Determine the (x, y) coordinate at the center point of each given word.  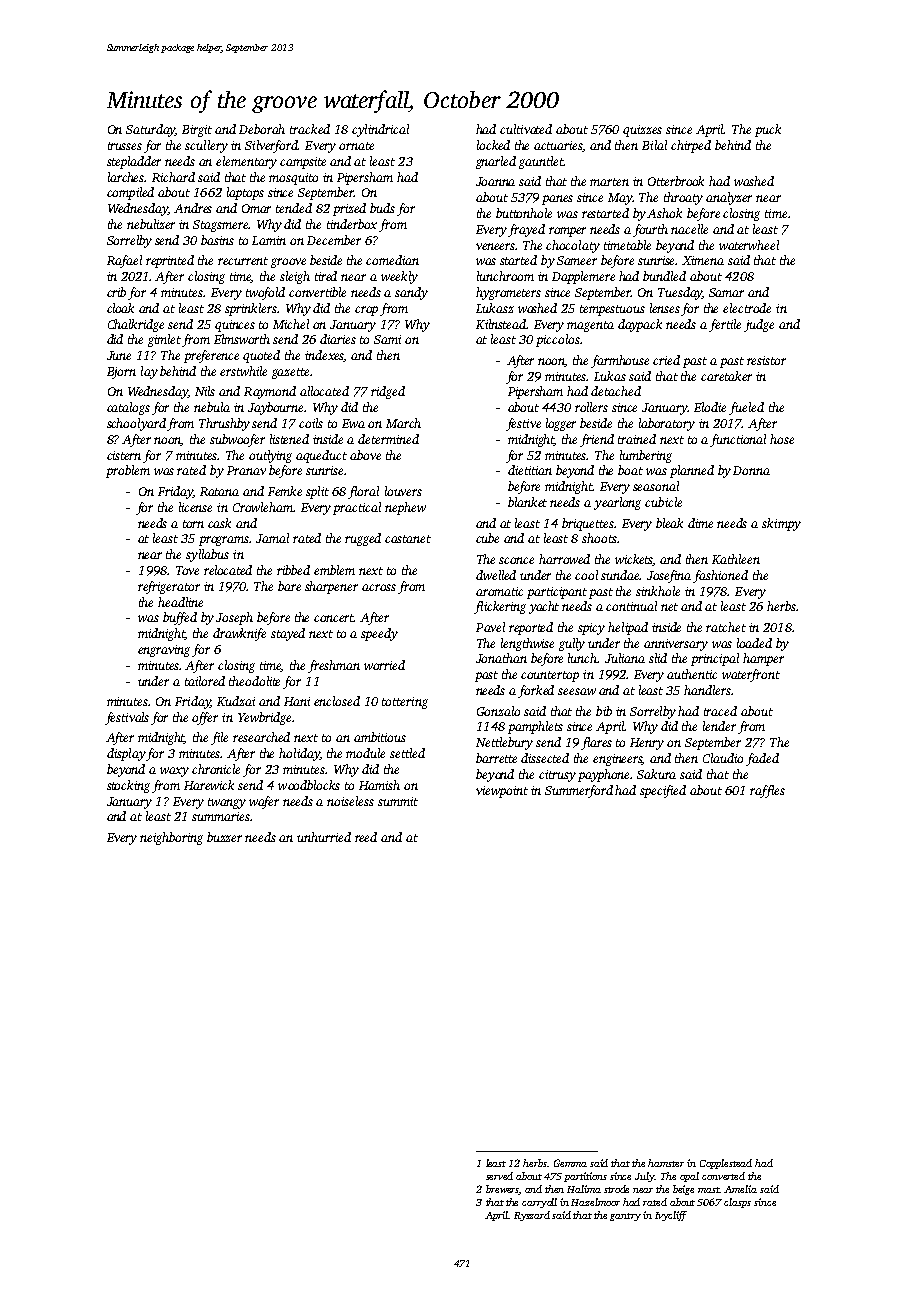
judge (759, 325)
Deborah (262, 129)
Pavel (490, 627)
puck (768, 130)
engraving (164, 651)
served (499, 1176)
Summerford (579, 791)
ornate (356, 146)
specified (663, 791)
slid (658, 658)
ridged (388, 392)
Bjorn (121, 373)
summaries (221, 816)
